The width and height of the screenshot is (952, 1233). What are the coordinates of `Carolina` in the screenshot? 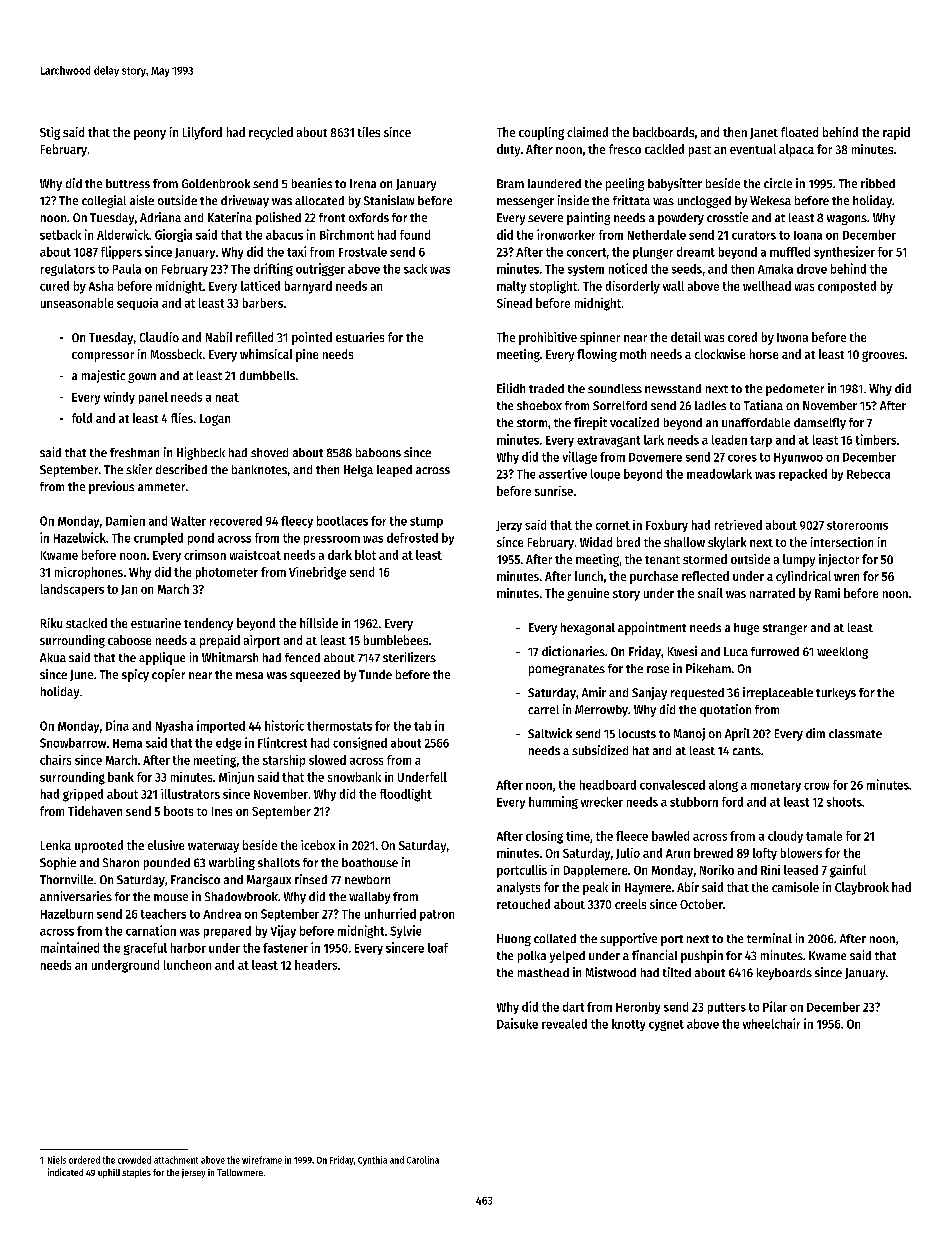 It's located at (423, 1160).
